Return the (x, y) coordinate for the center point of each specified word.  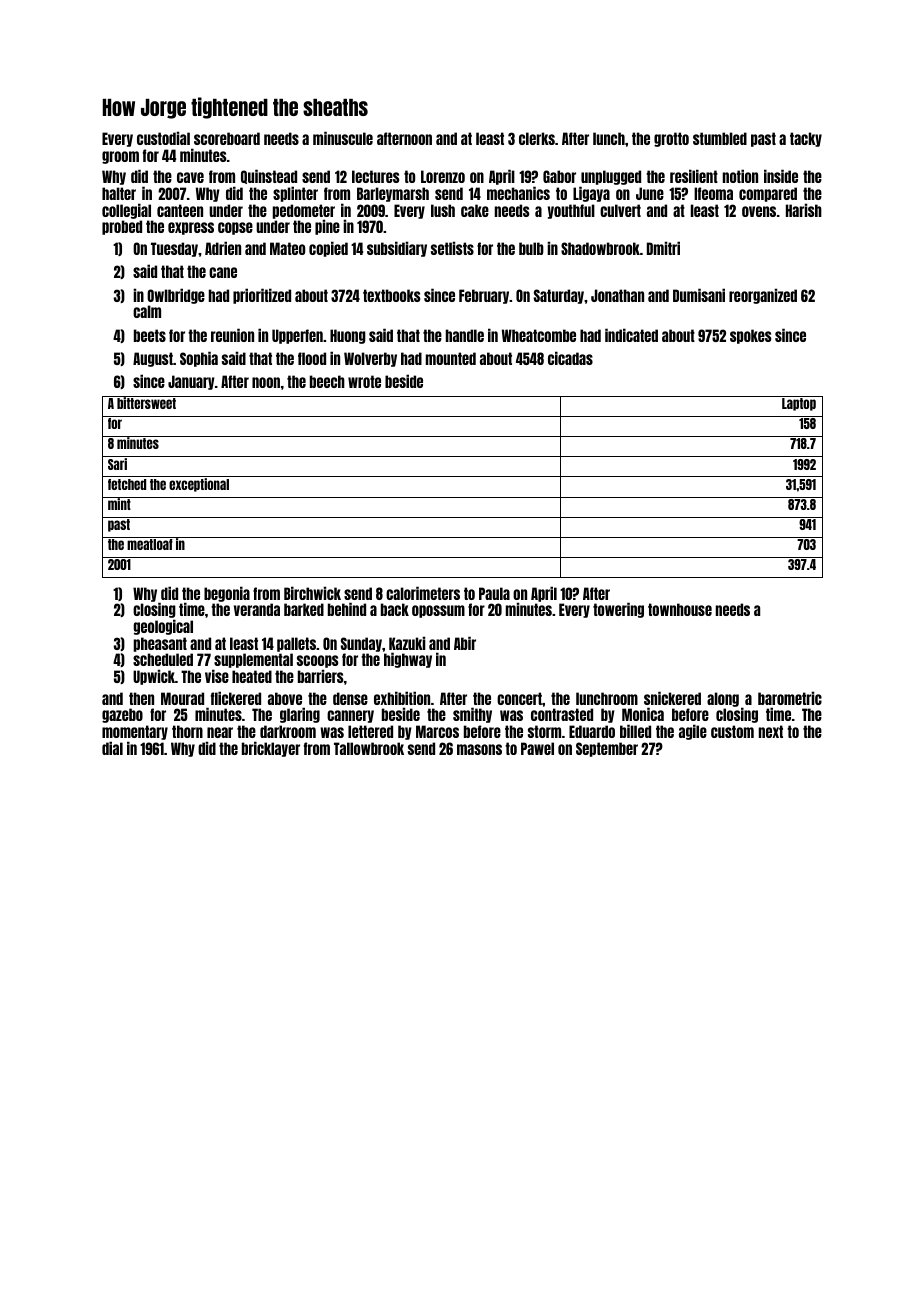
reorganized (763, 296)
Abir (465, 643)
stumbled (720, 138)
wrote (364, 381)
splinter (295, 194)
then (141, 698)
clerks (537, 138)
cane (223, 272)
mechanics (518, 193)
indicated (631, 335)
